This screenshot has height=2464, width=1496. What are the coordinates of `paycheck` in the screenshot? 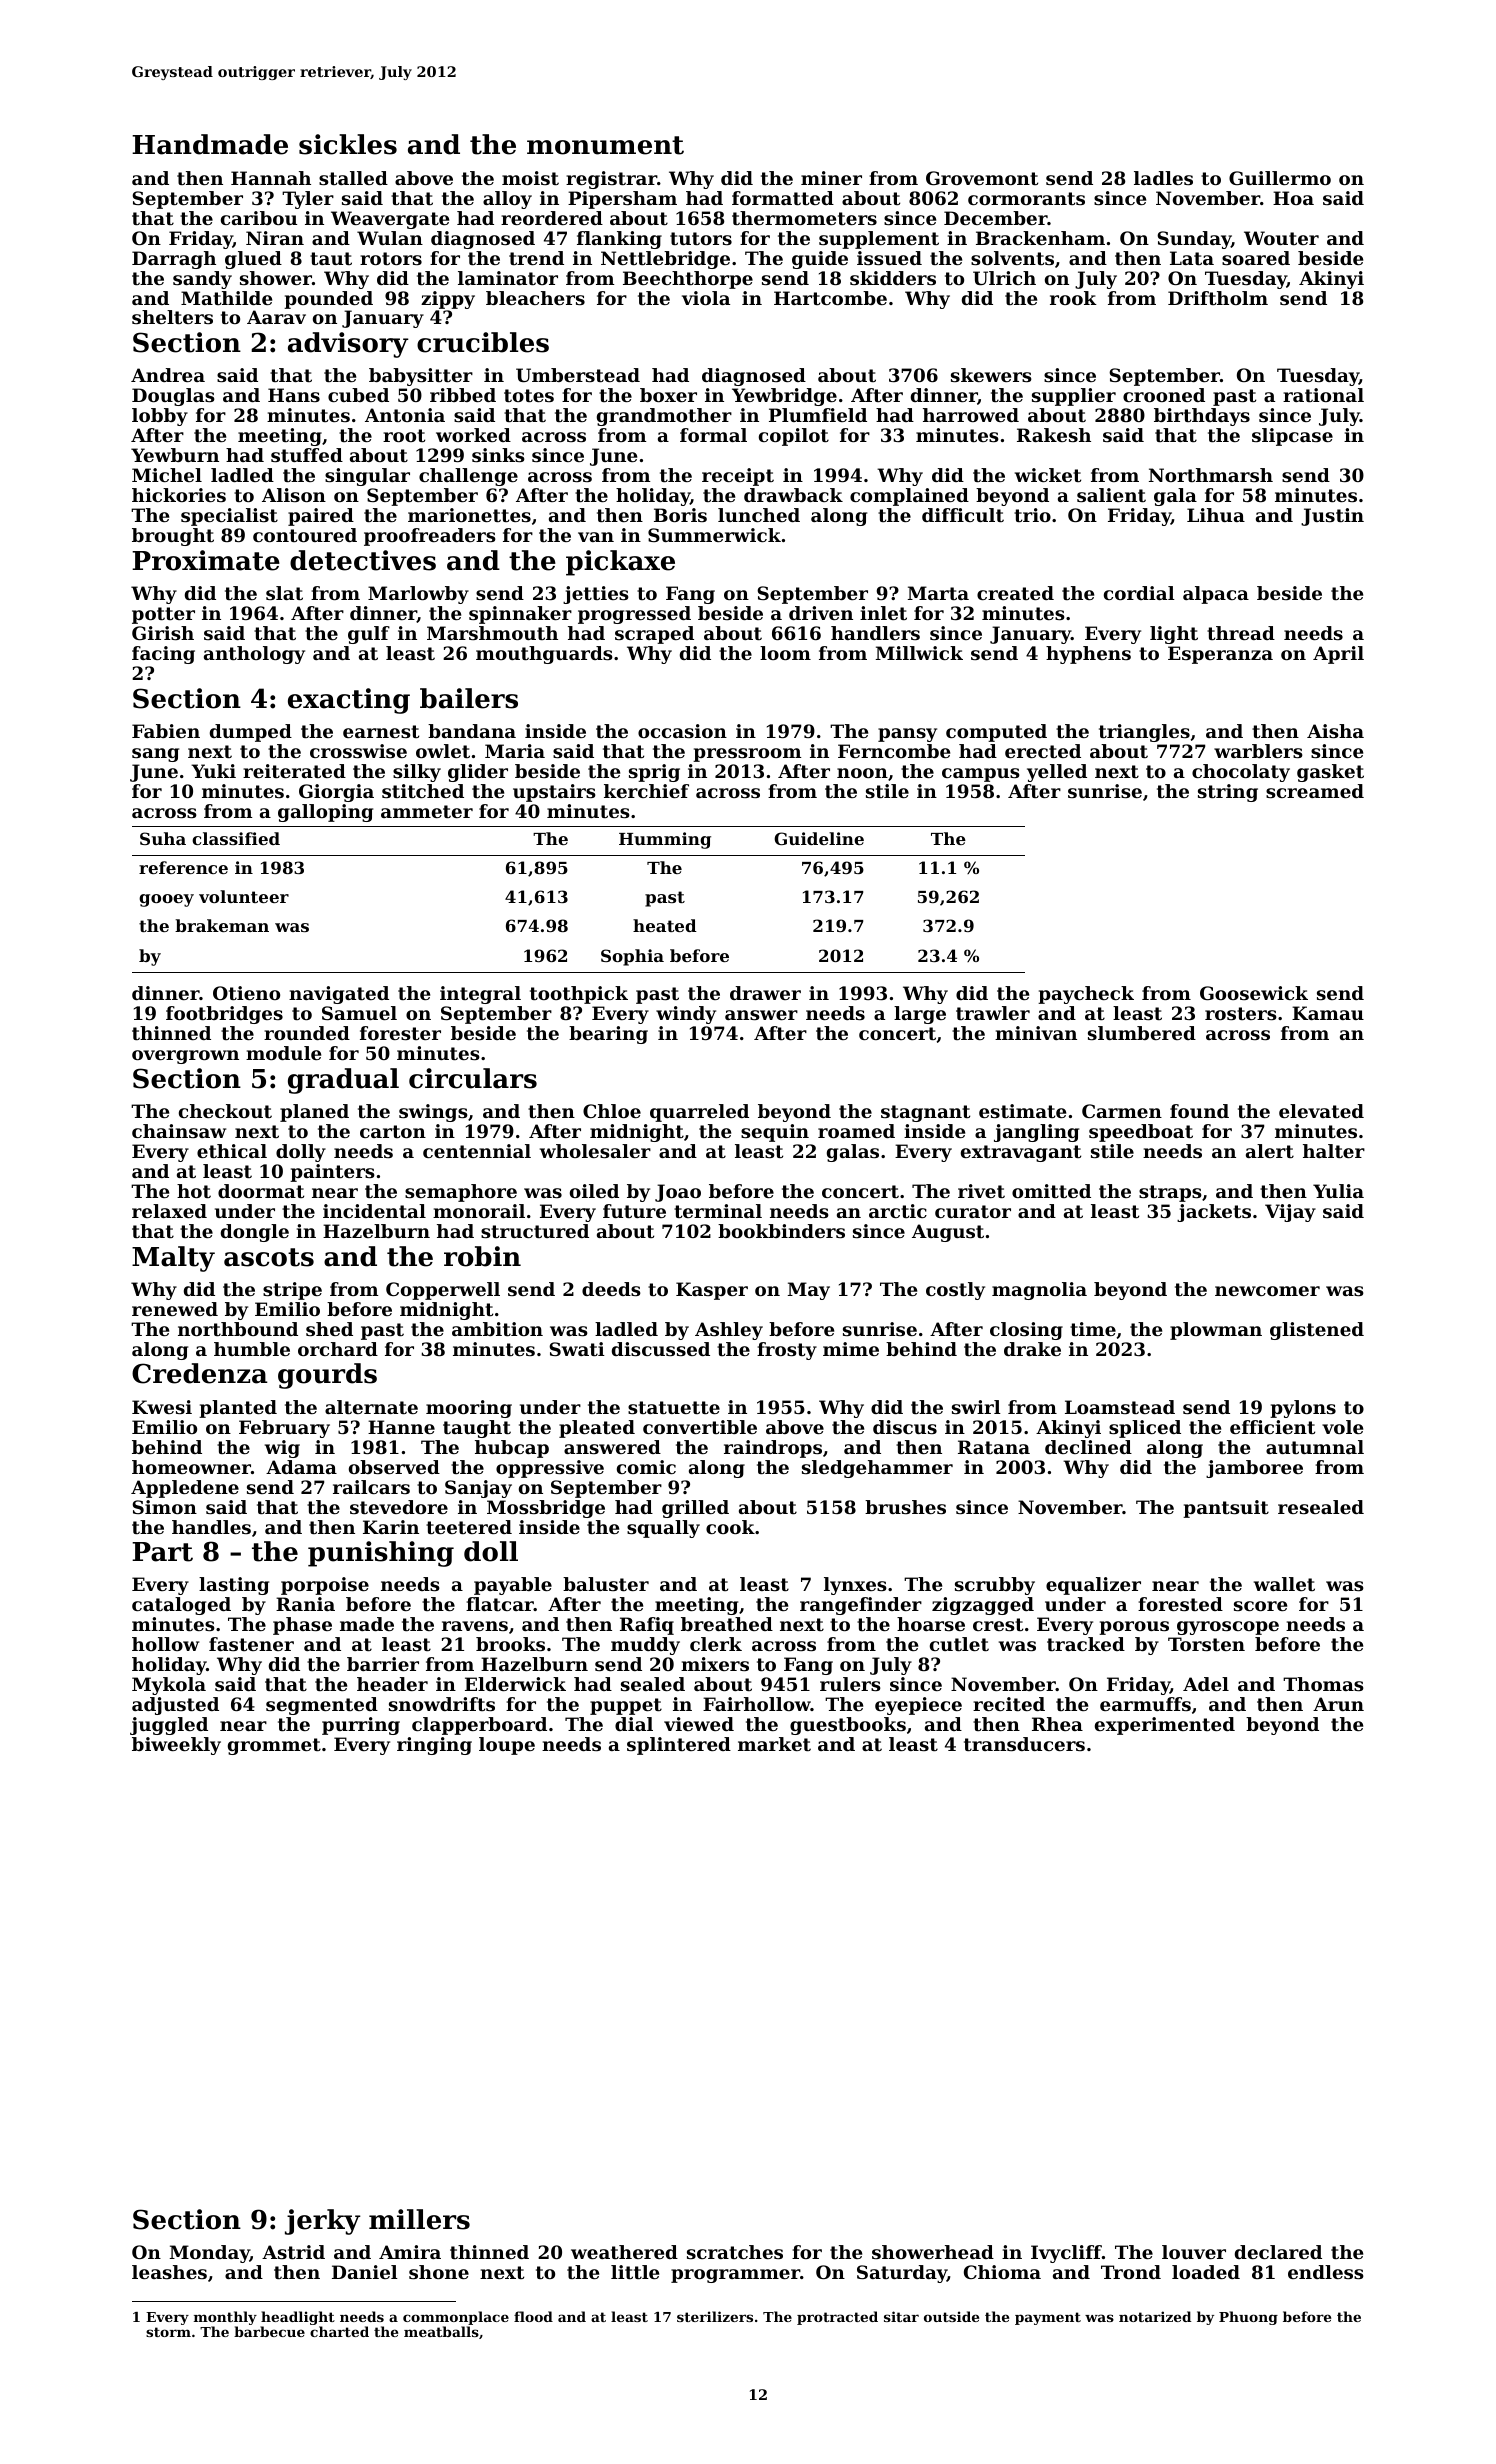 It's located at (1086, 995).
